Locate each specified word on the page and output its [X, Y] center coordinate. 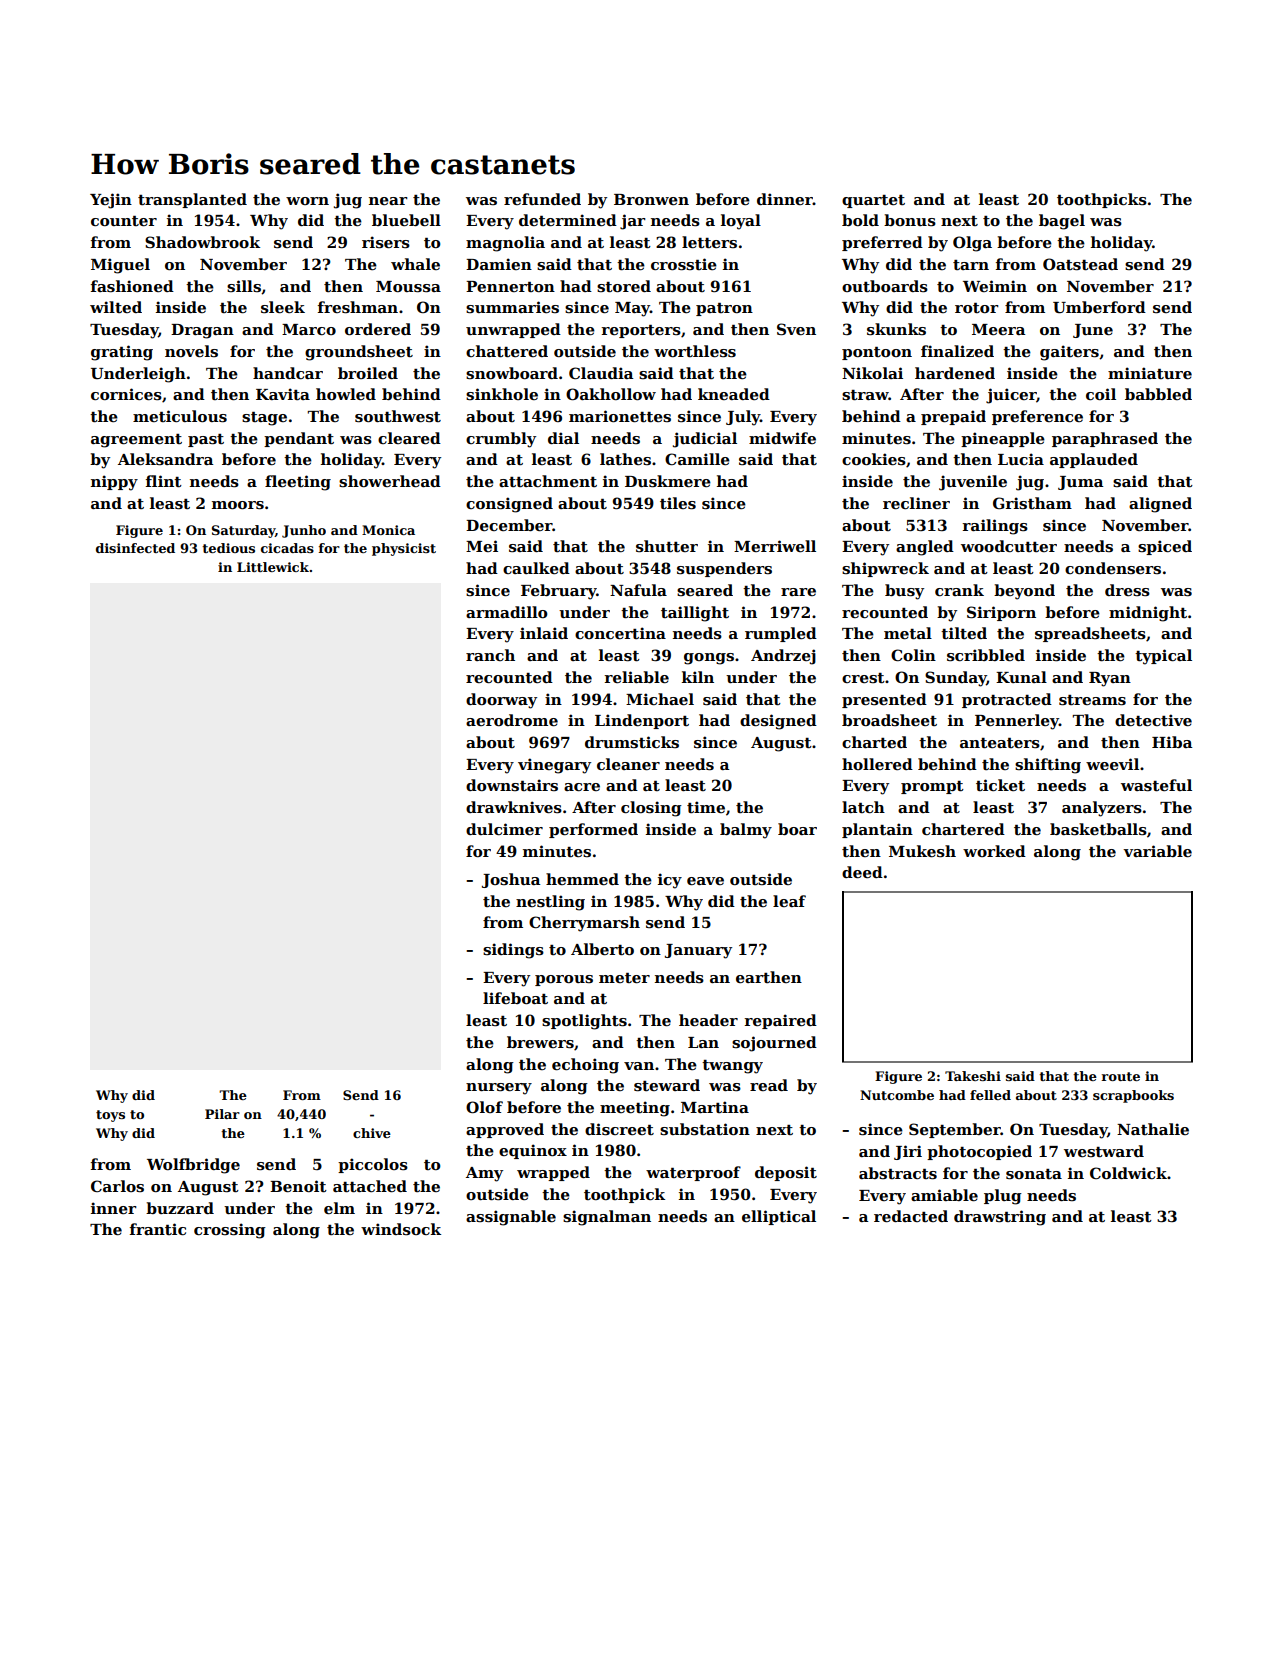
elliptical [779, 1217]
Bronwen [651, 199]
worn [307, 201]
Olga [972, 244]
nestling [550, 903]
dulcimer [504, 829]
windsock [401, 1229]
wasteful [1156, 785]
